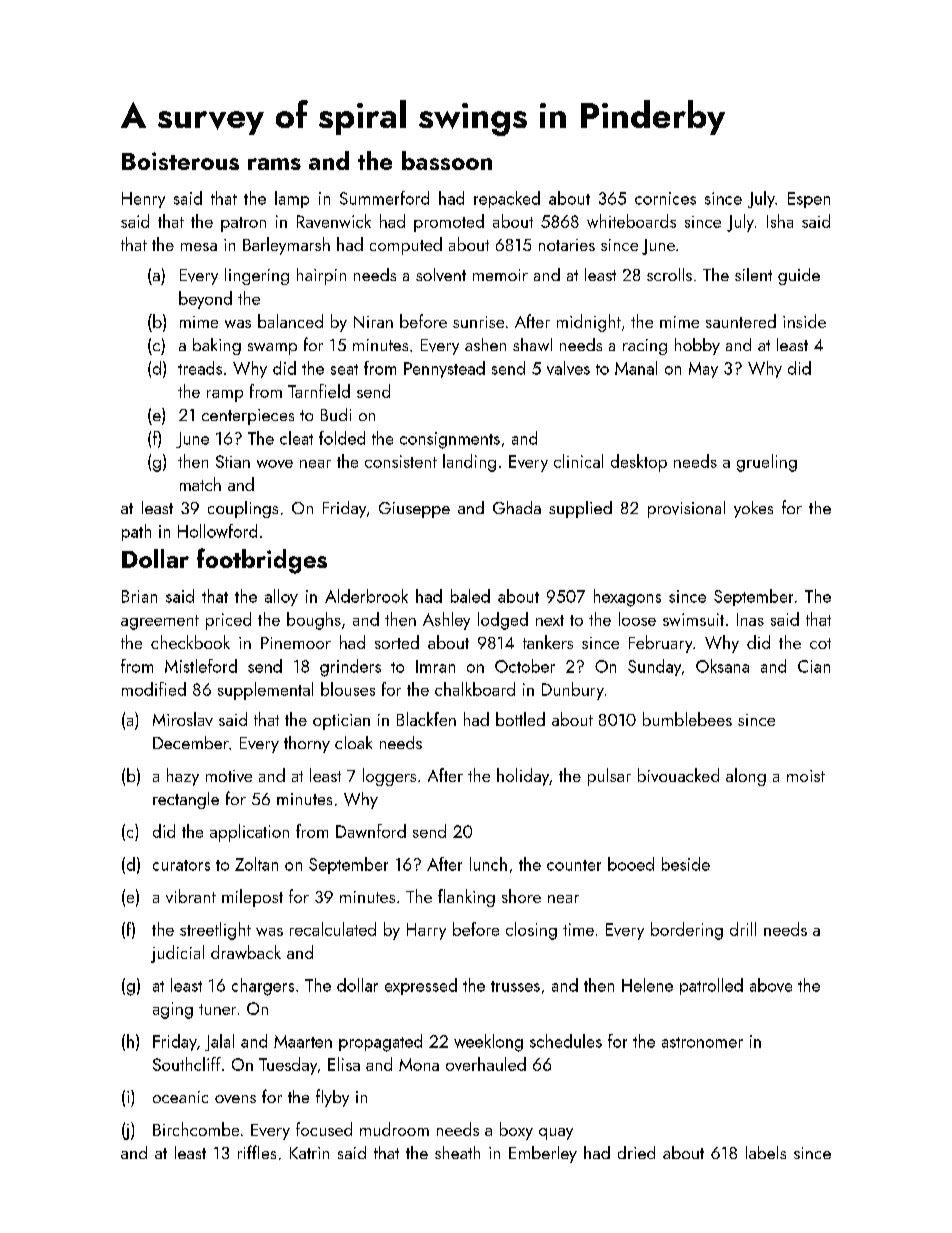  What do you see at coordinates (647, 985) in the screenshot?
I see `Helene` at bounding box center [647, 985].
